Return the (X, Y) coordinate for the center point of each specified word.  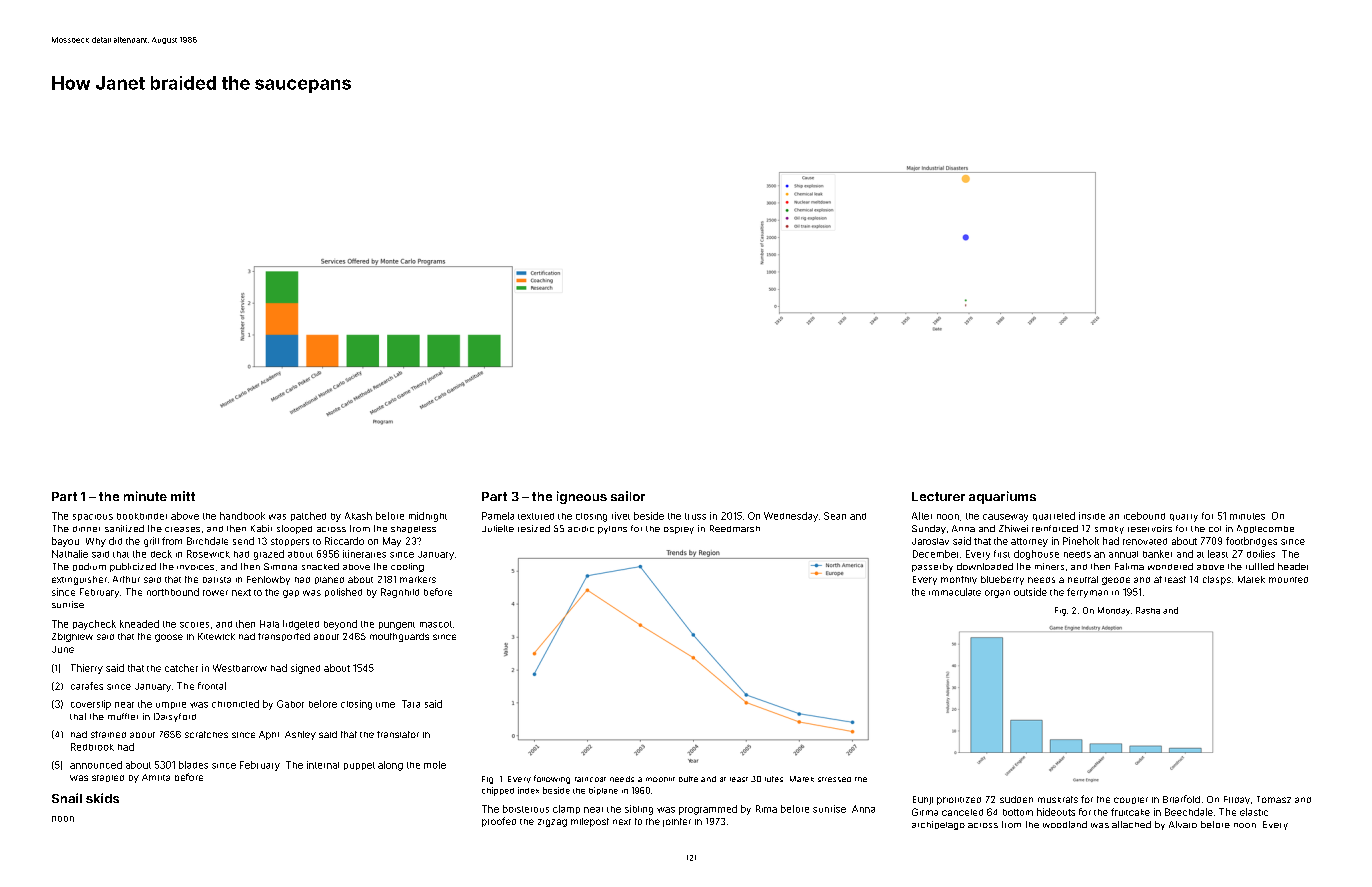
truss (695, 516)
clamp (566, 809)
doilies (1261, 554)
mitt (183, 496)
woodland (1065, 824)
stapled (108, 778)
